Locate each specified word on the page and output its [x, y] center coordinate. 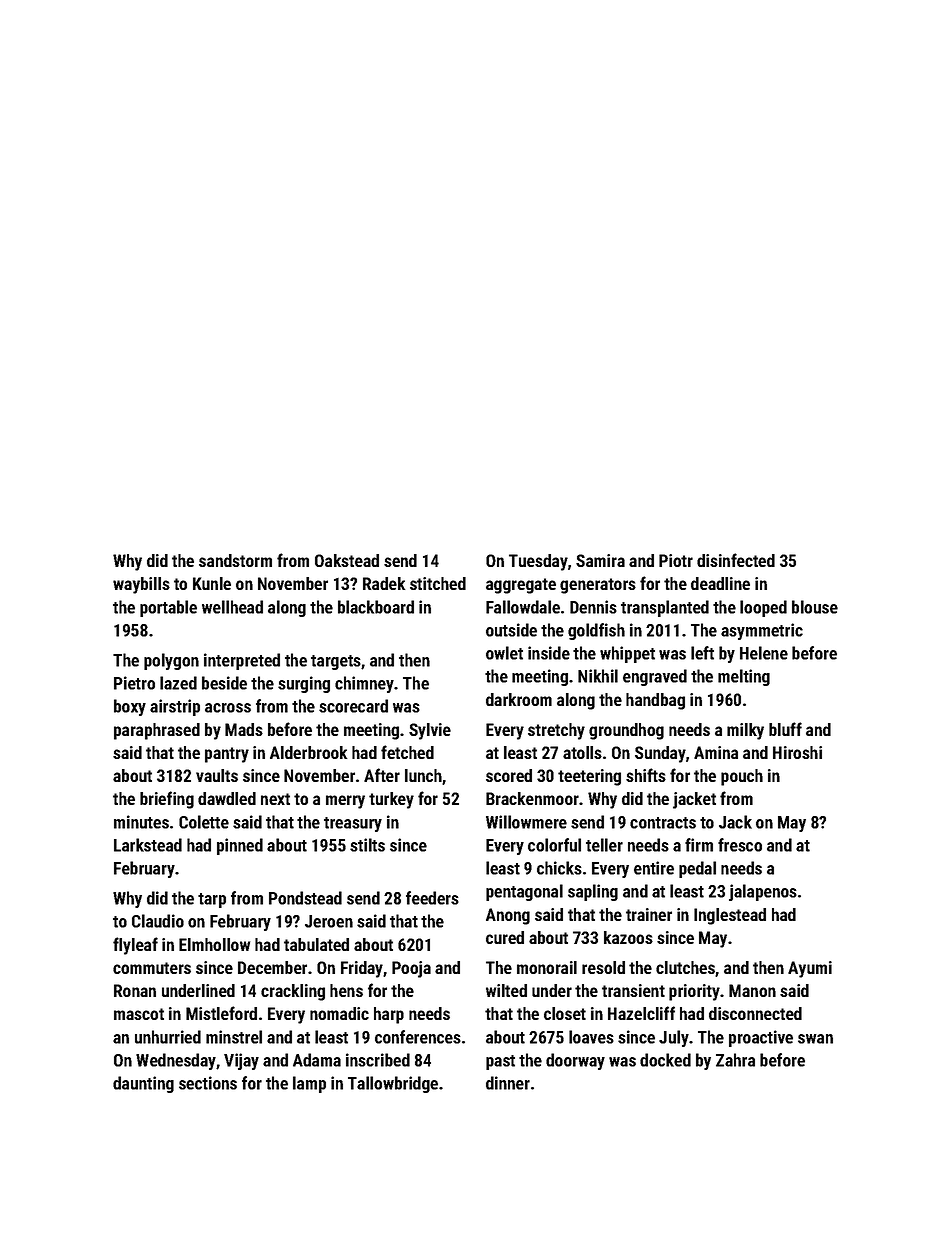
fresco [740, 845]
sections [208, 1083]
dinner [508, 1083]
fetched [407, 752]
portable [168, 608]
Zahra [735, 1060]
